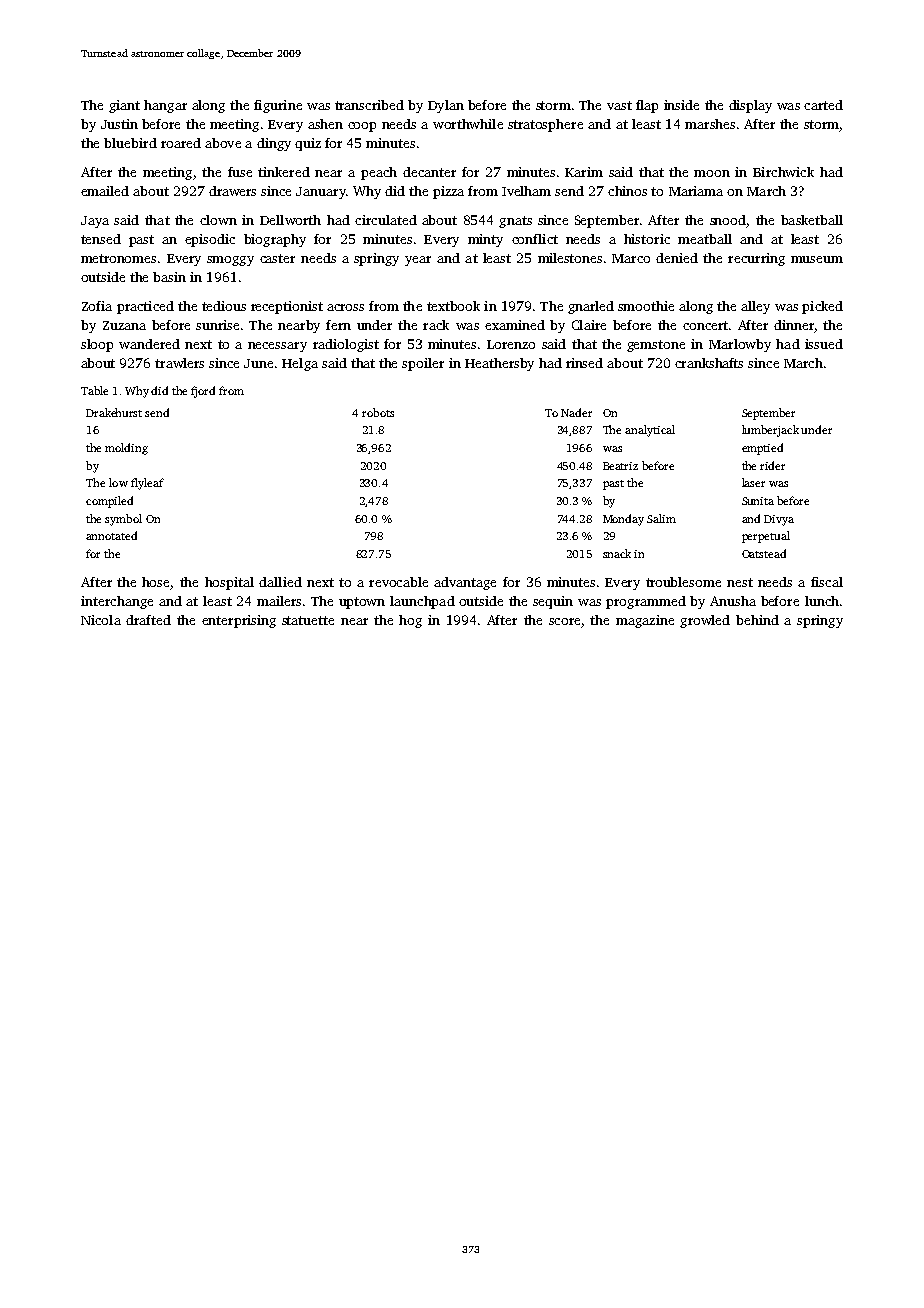  I want to click on sloop, so click(97, 345).
